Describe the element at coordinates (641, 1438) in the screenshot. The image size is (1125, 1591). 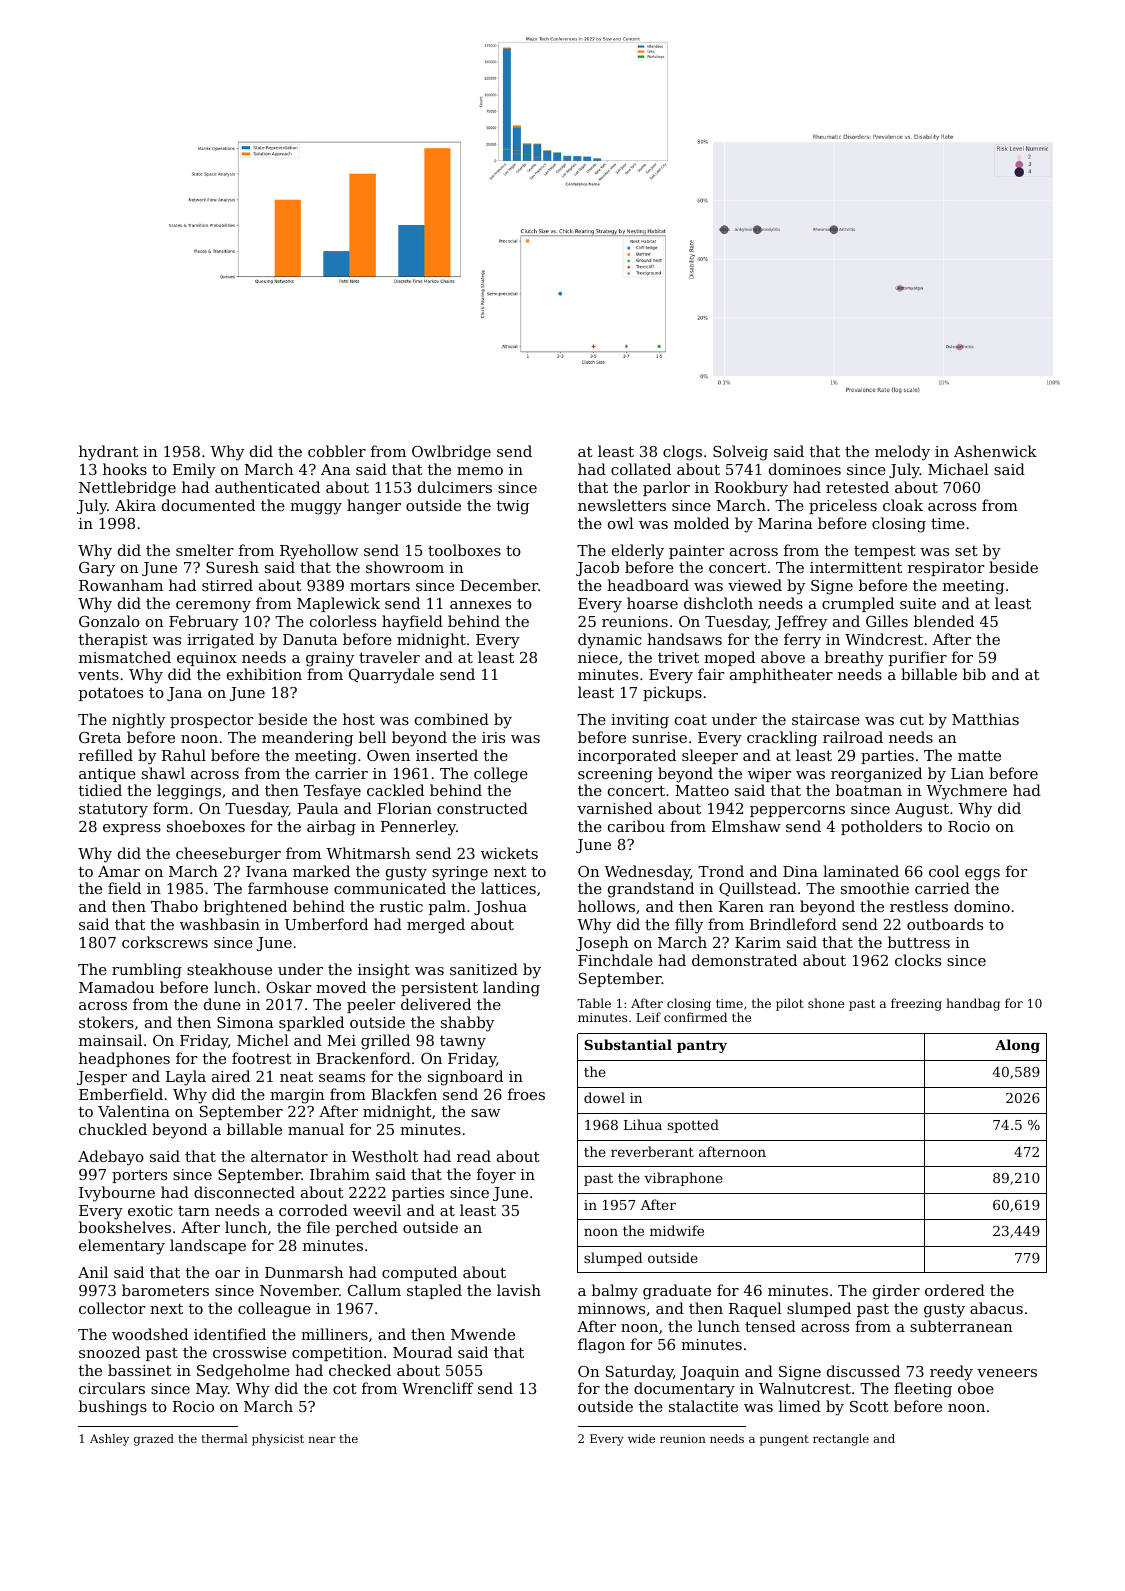
I see `wide` at that location.
